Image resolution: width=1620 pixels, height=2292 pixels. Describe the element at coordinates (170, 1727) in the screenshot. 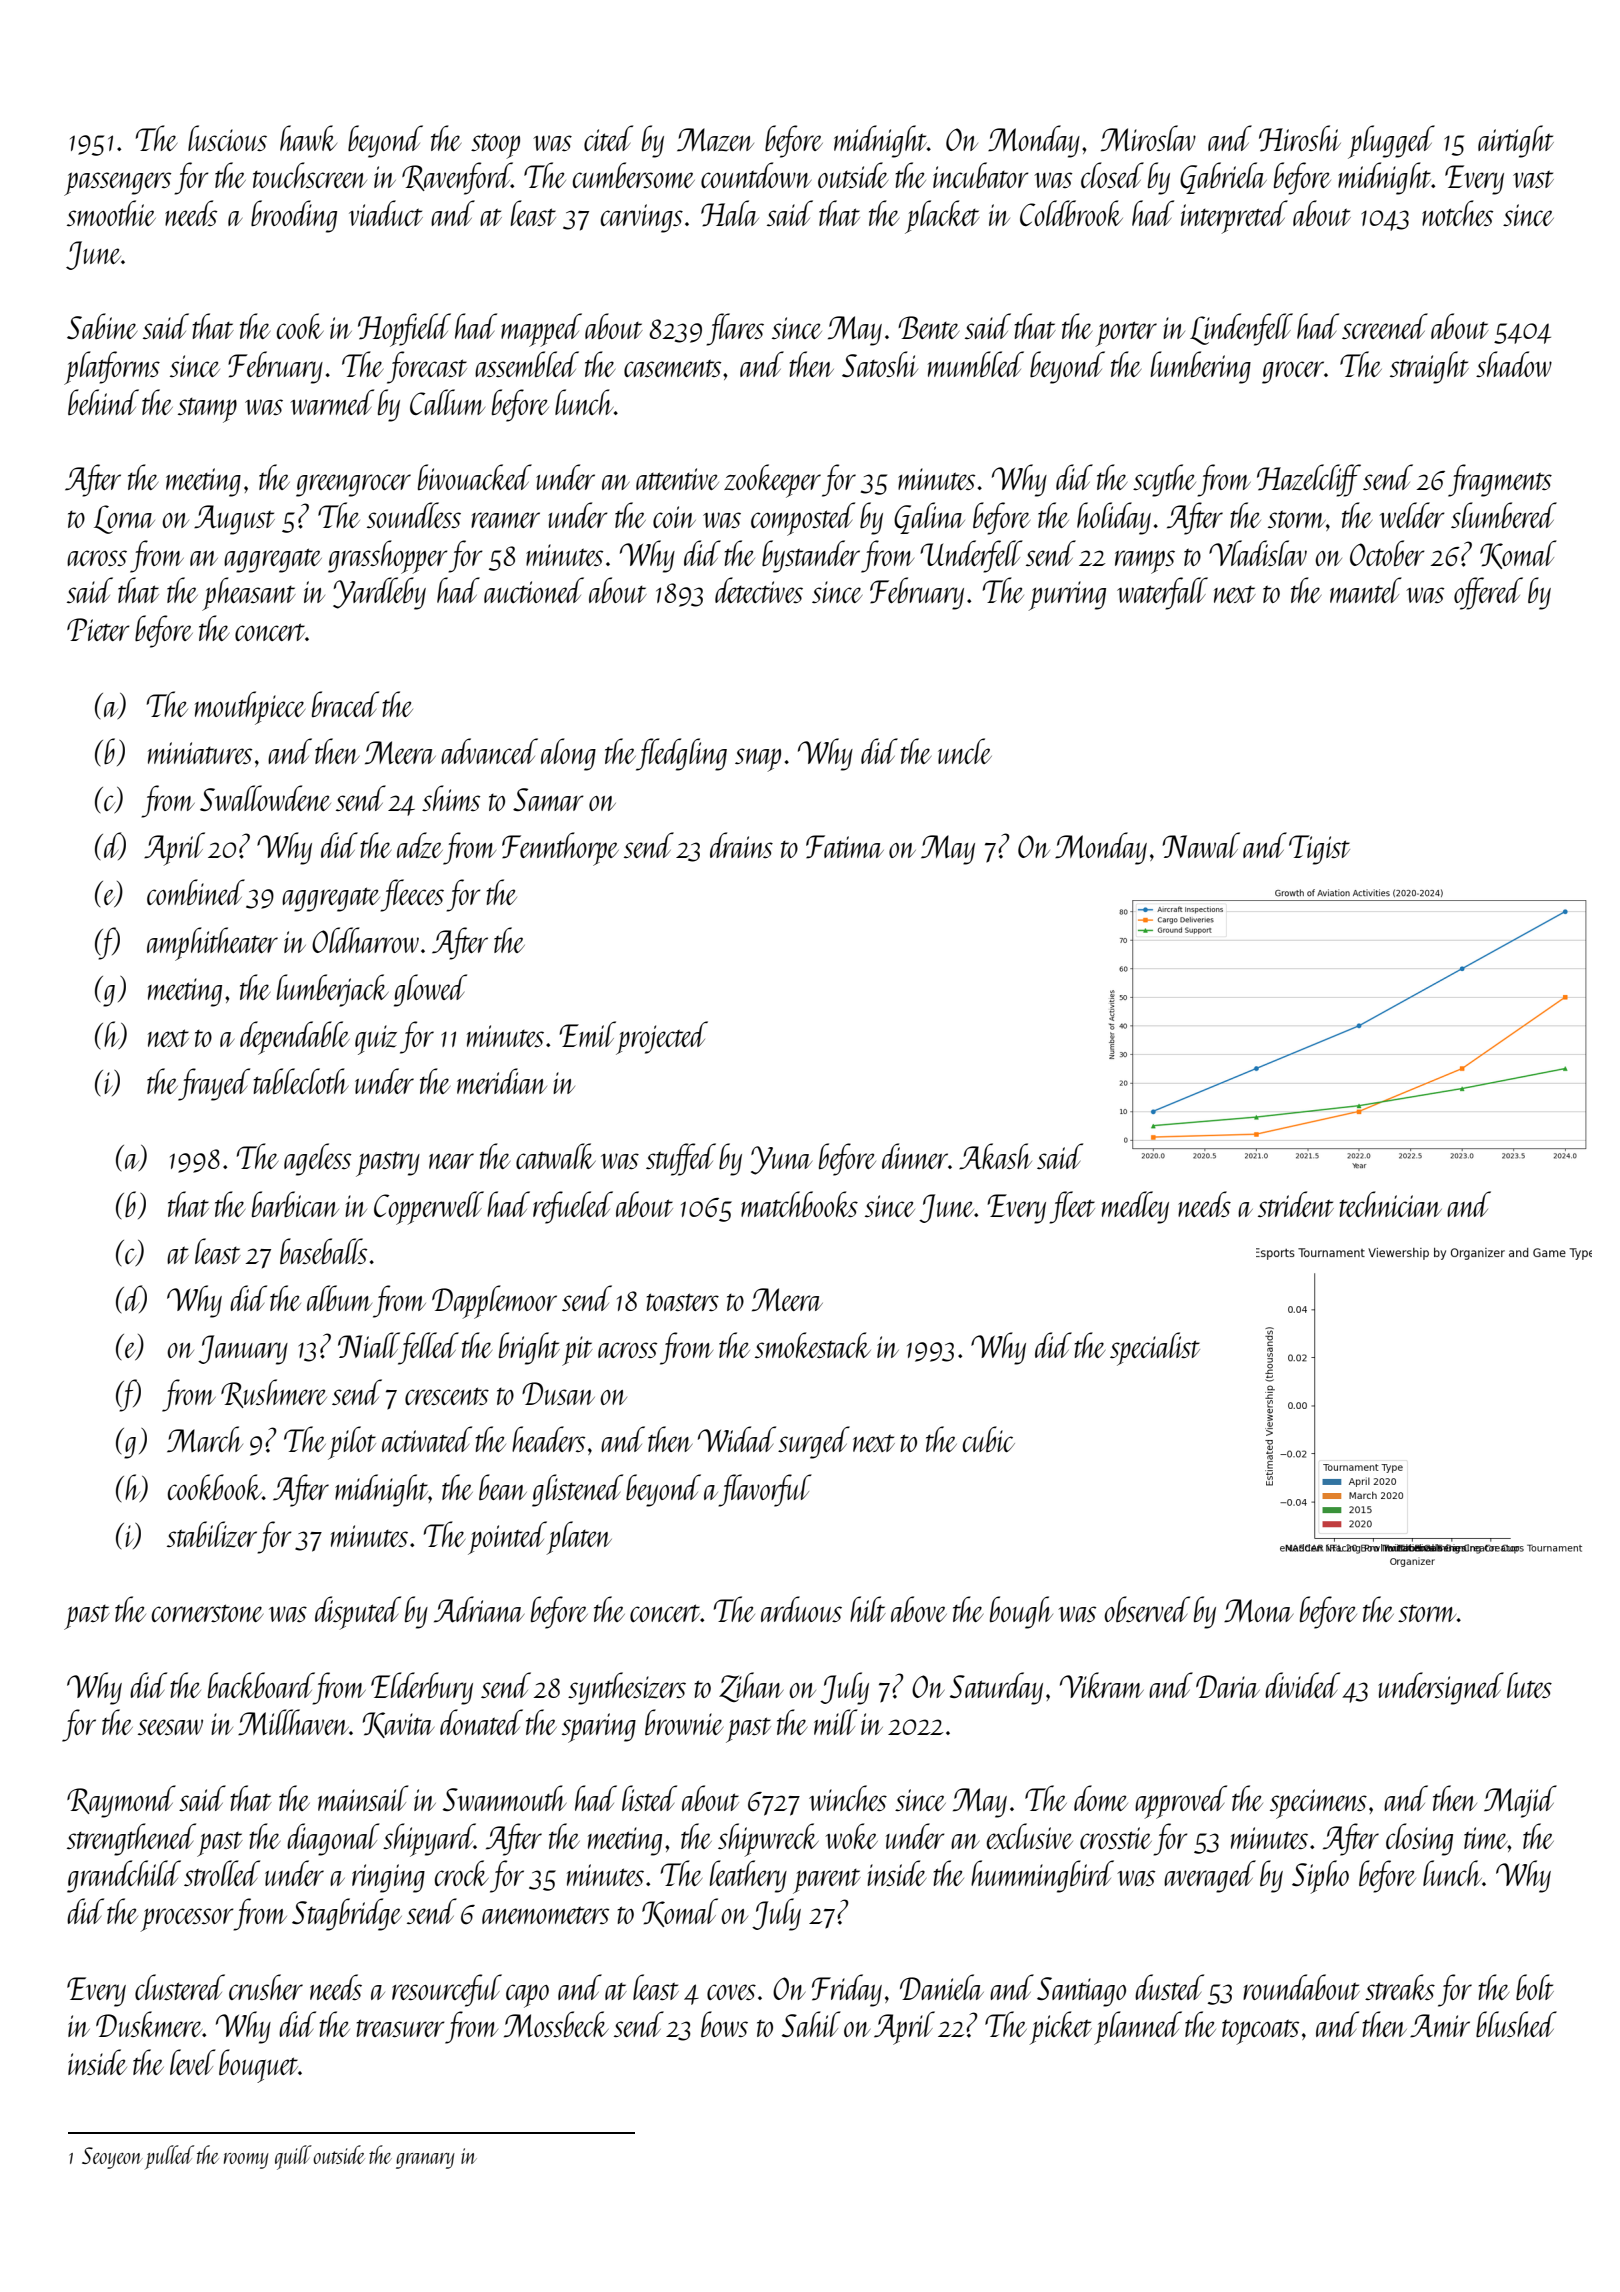

I see `seesaw` at that location.
